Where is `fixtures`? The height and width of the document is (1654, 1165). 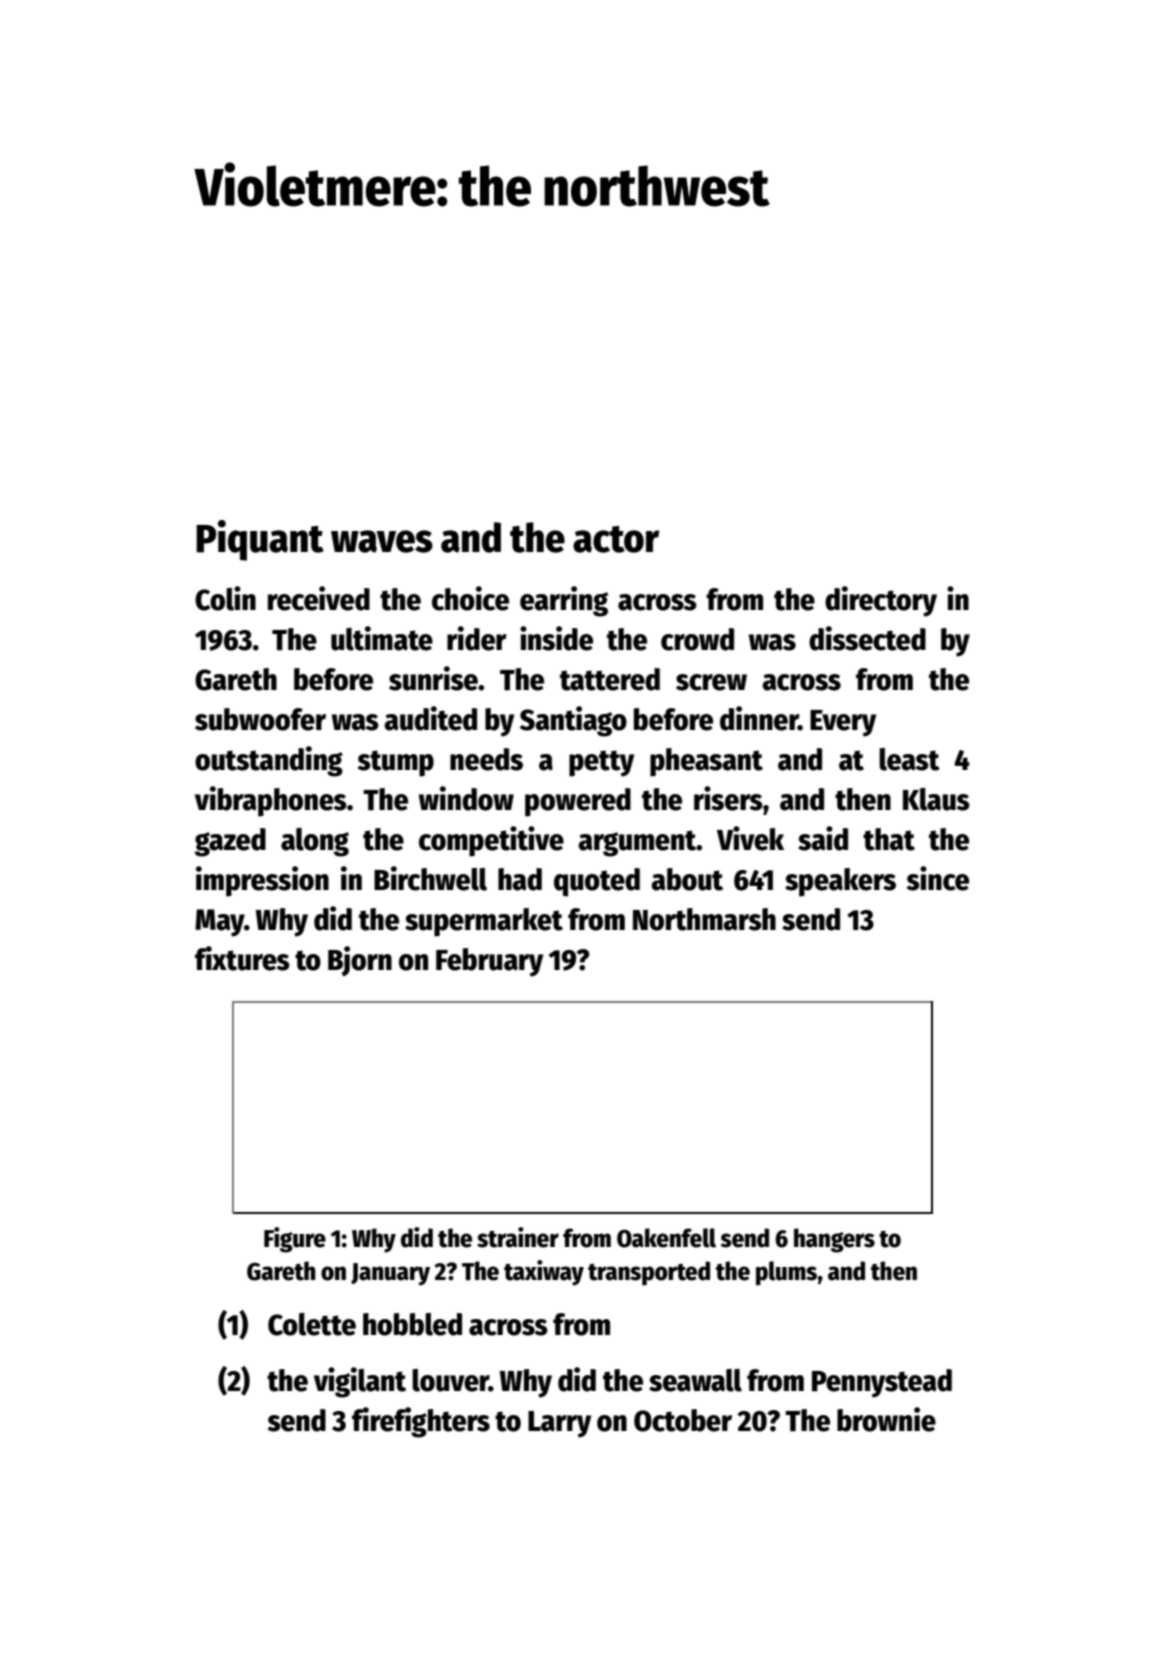
fixtures is located at coordinates (242, 958).
